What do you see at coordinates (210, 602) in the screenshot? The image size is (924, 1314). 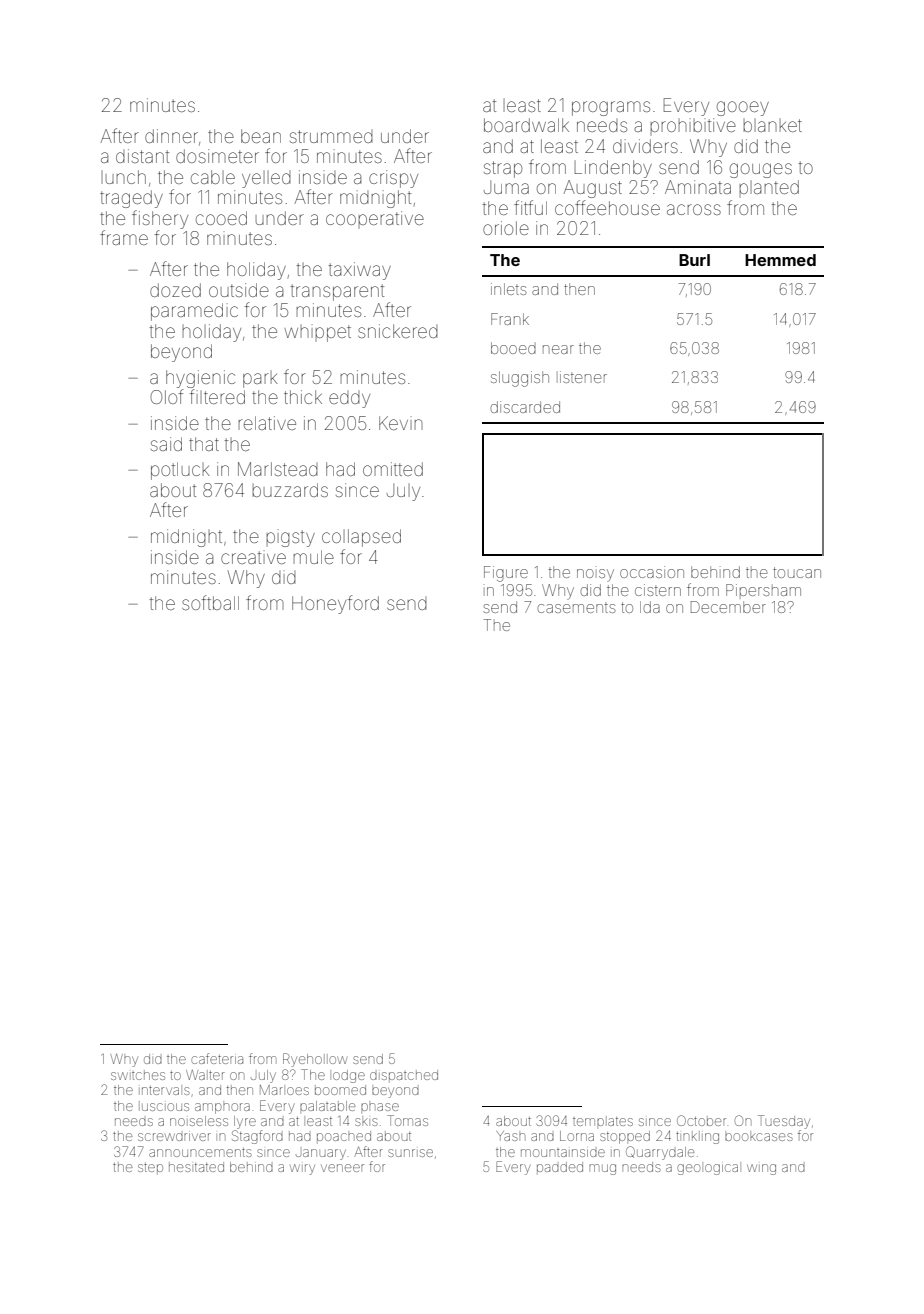 I see `softball` at bounding box center [210, 602].
